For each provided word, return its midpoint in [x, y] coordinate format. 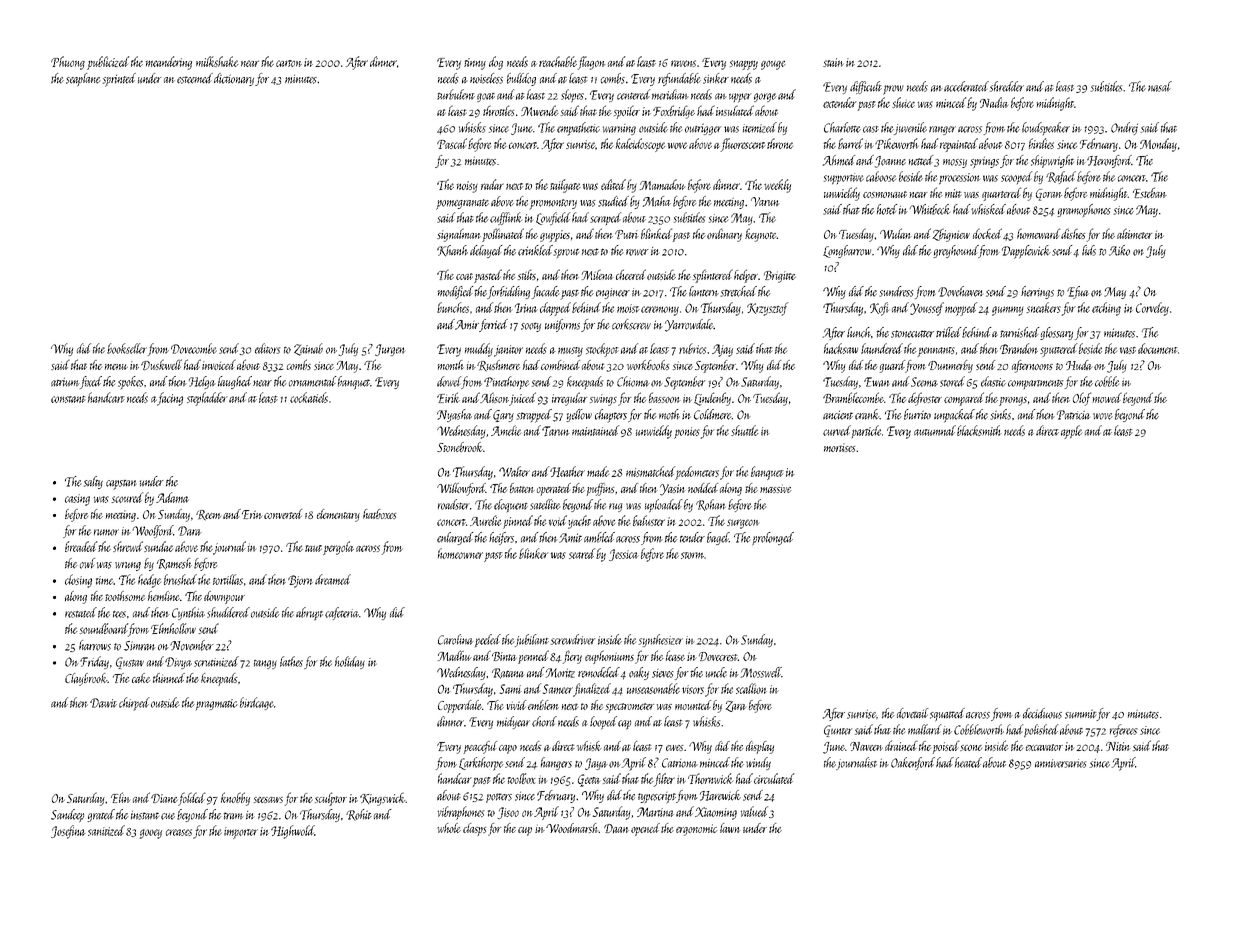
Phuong [68, 63]
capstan [121, 485]
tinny [475, 64]
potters [499, 798]
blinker [534, 553]
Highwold [293, 832]
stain [833, 62]
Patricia [1073, 415]
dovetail [913, 713]
